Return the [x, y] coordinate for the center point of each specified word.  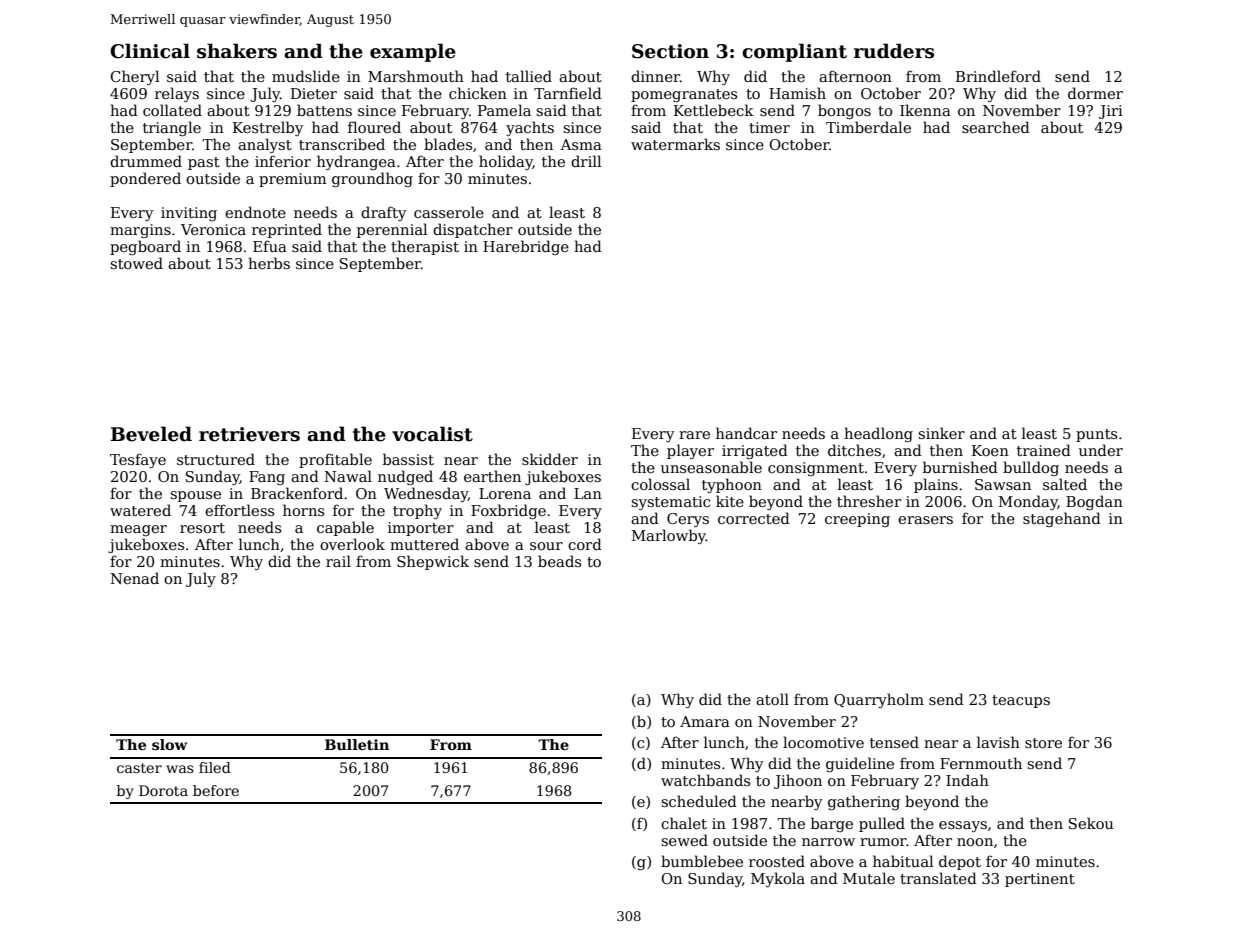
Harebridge [526, 247]
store [1043, 743]
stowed [136, 263]
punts [1096, 435]
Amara [705, 721]
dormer [1095, 93]
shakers [237, 51]
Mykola [778, 879]
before [216, 790]
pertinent [1040, 880]
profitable [335, 460]
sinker [941, 433]
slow [169, 744]
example [413, 52]
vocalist [432, 434]
